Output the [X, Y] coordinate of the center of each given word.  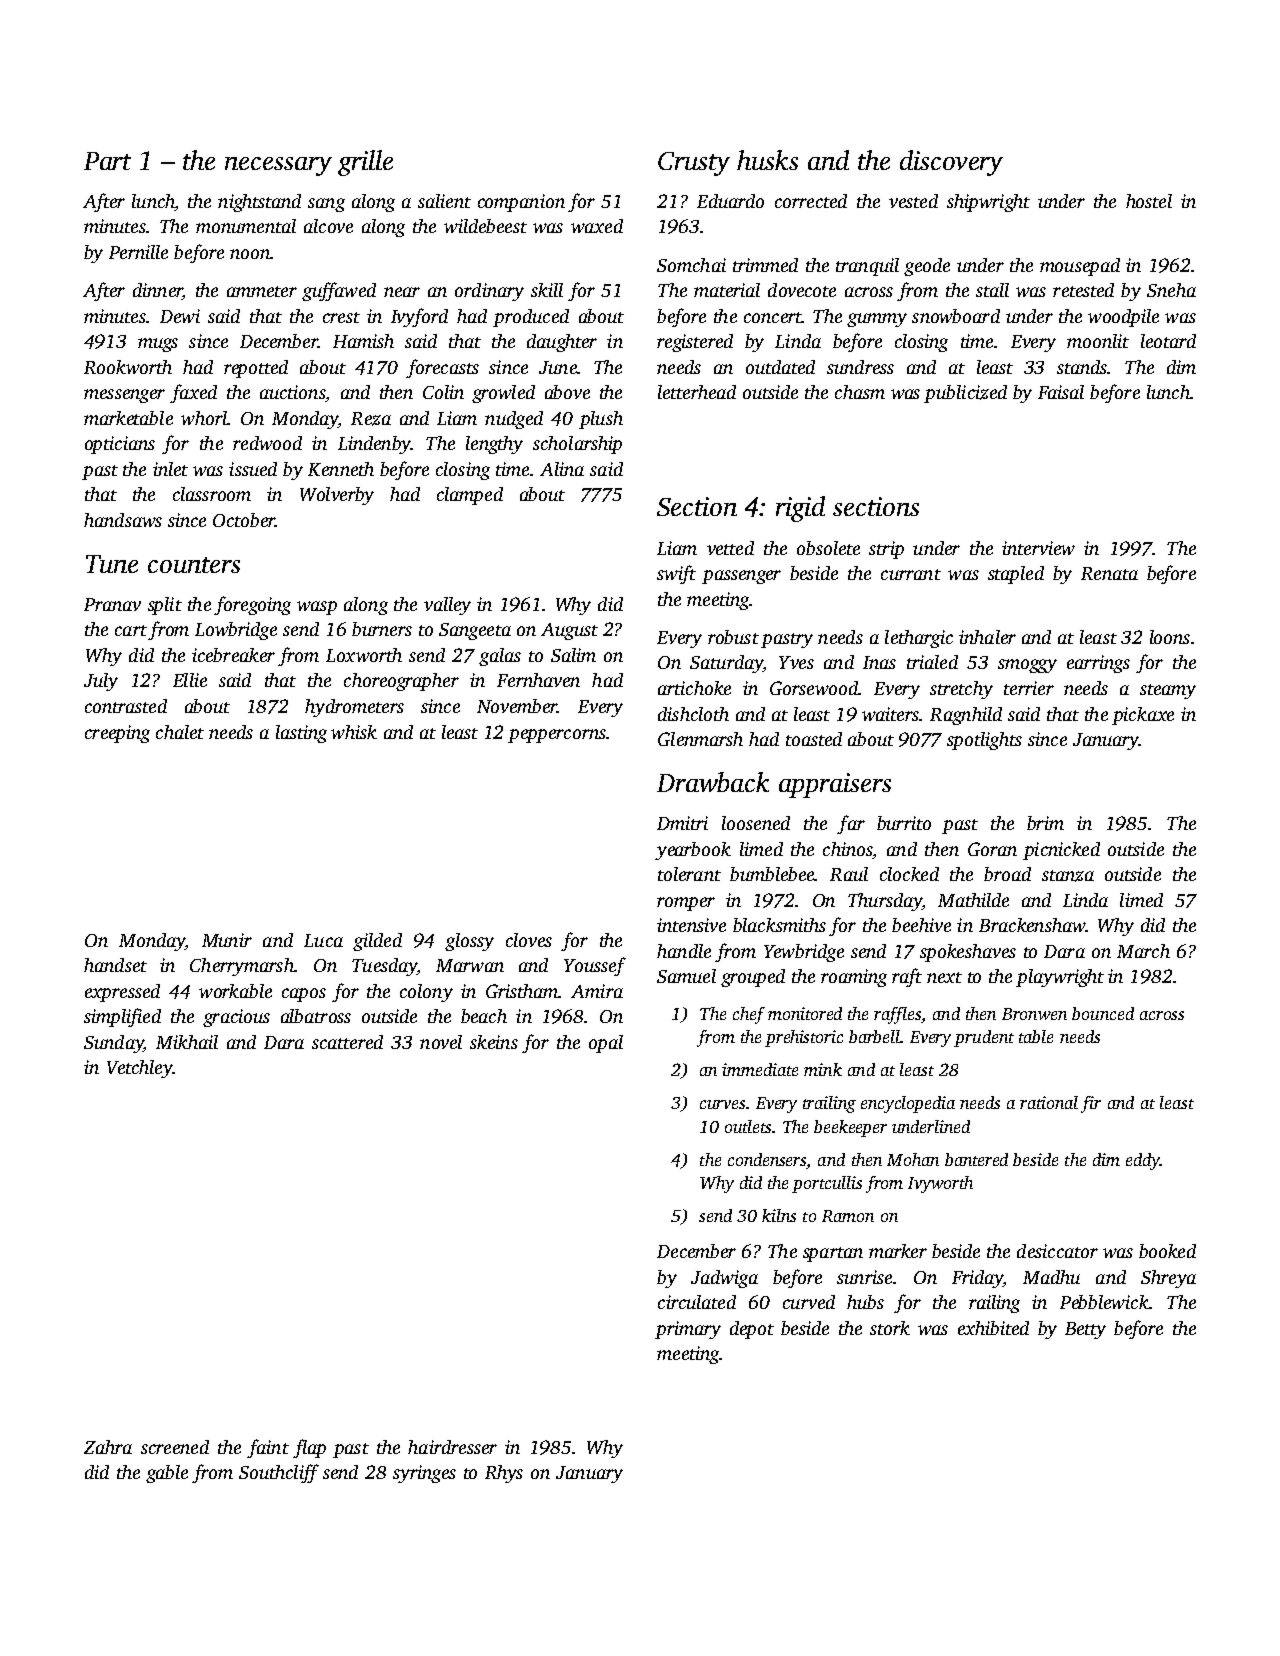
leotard [1168, 341]
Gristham [522, 991]
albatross [316, 1016]
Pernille [138, 252]
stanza [1068, 876]
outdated [780, 367]
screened [175, 1447]
